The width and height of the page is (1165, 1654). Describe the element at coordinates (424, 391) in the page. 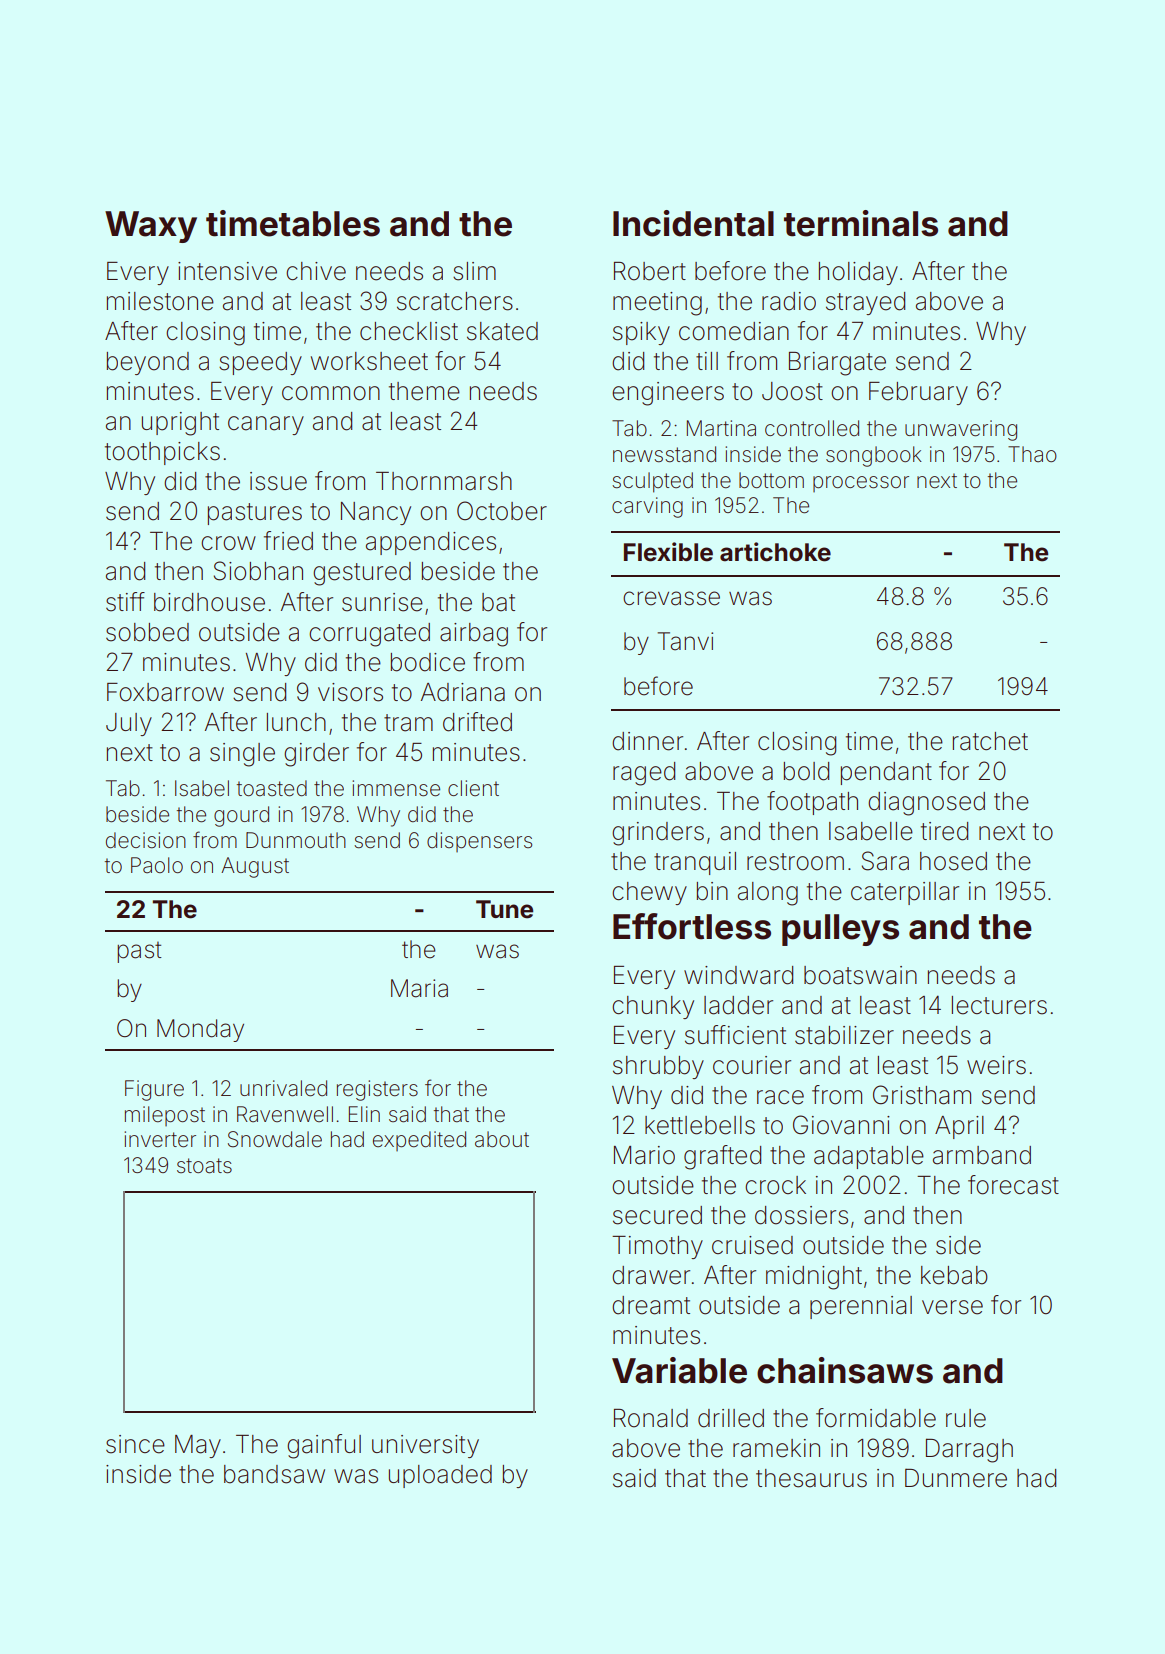

I see `theme` at that location.
